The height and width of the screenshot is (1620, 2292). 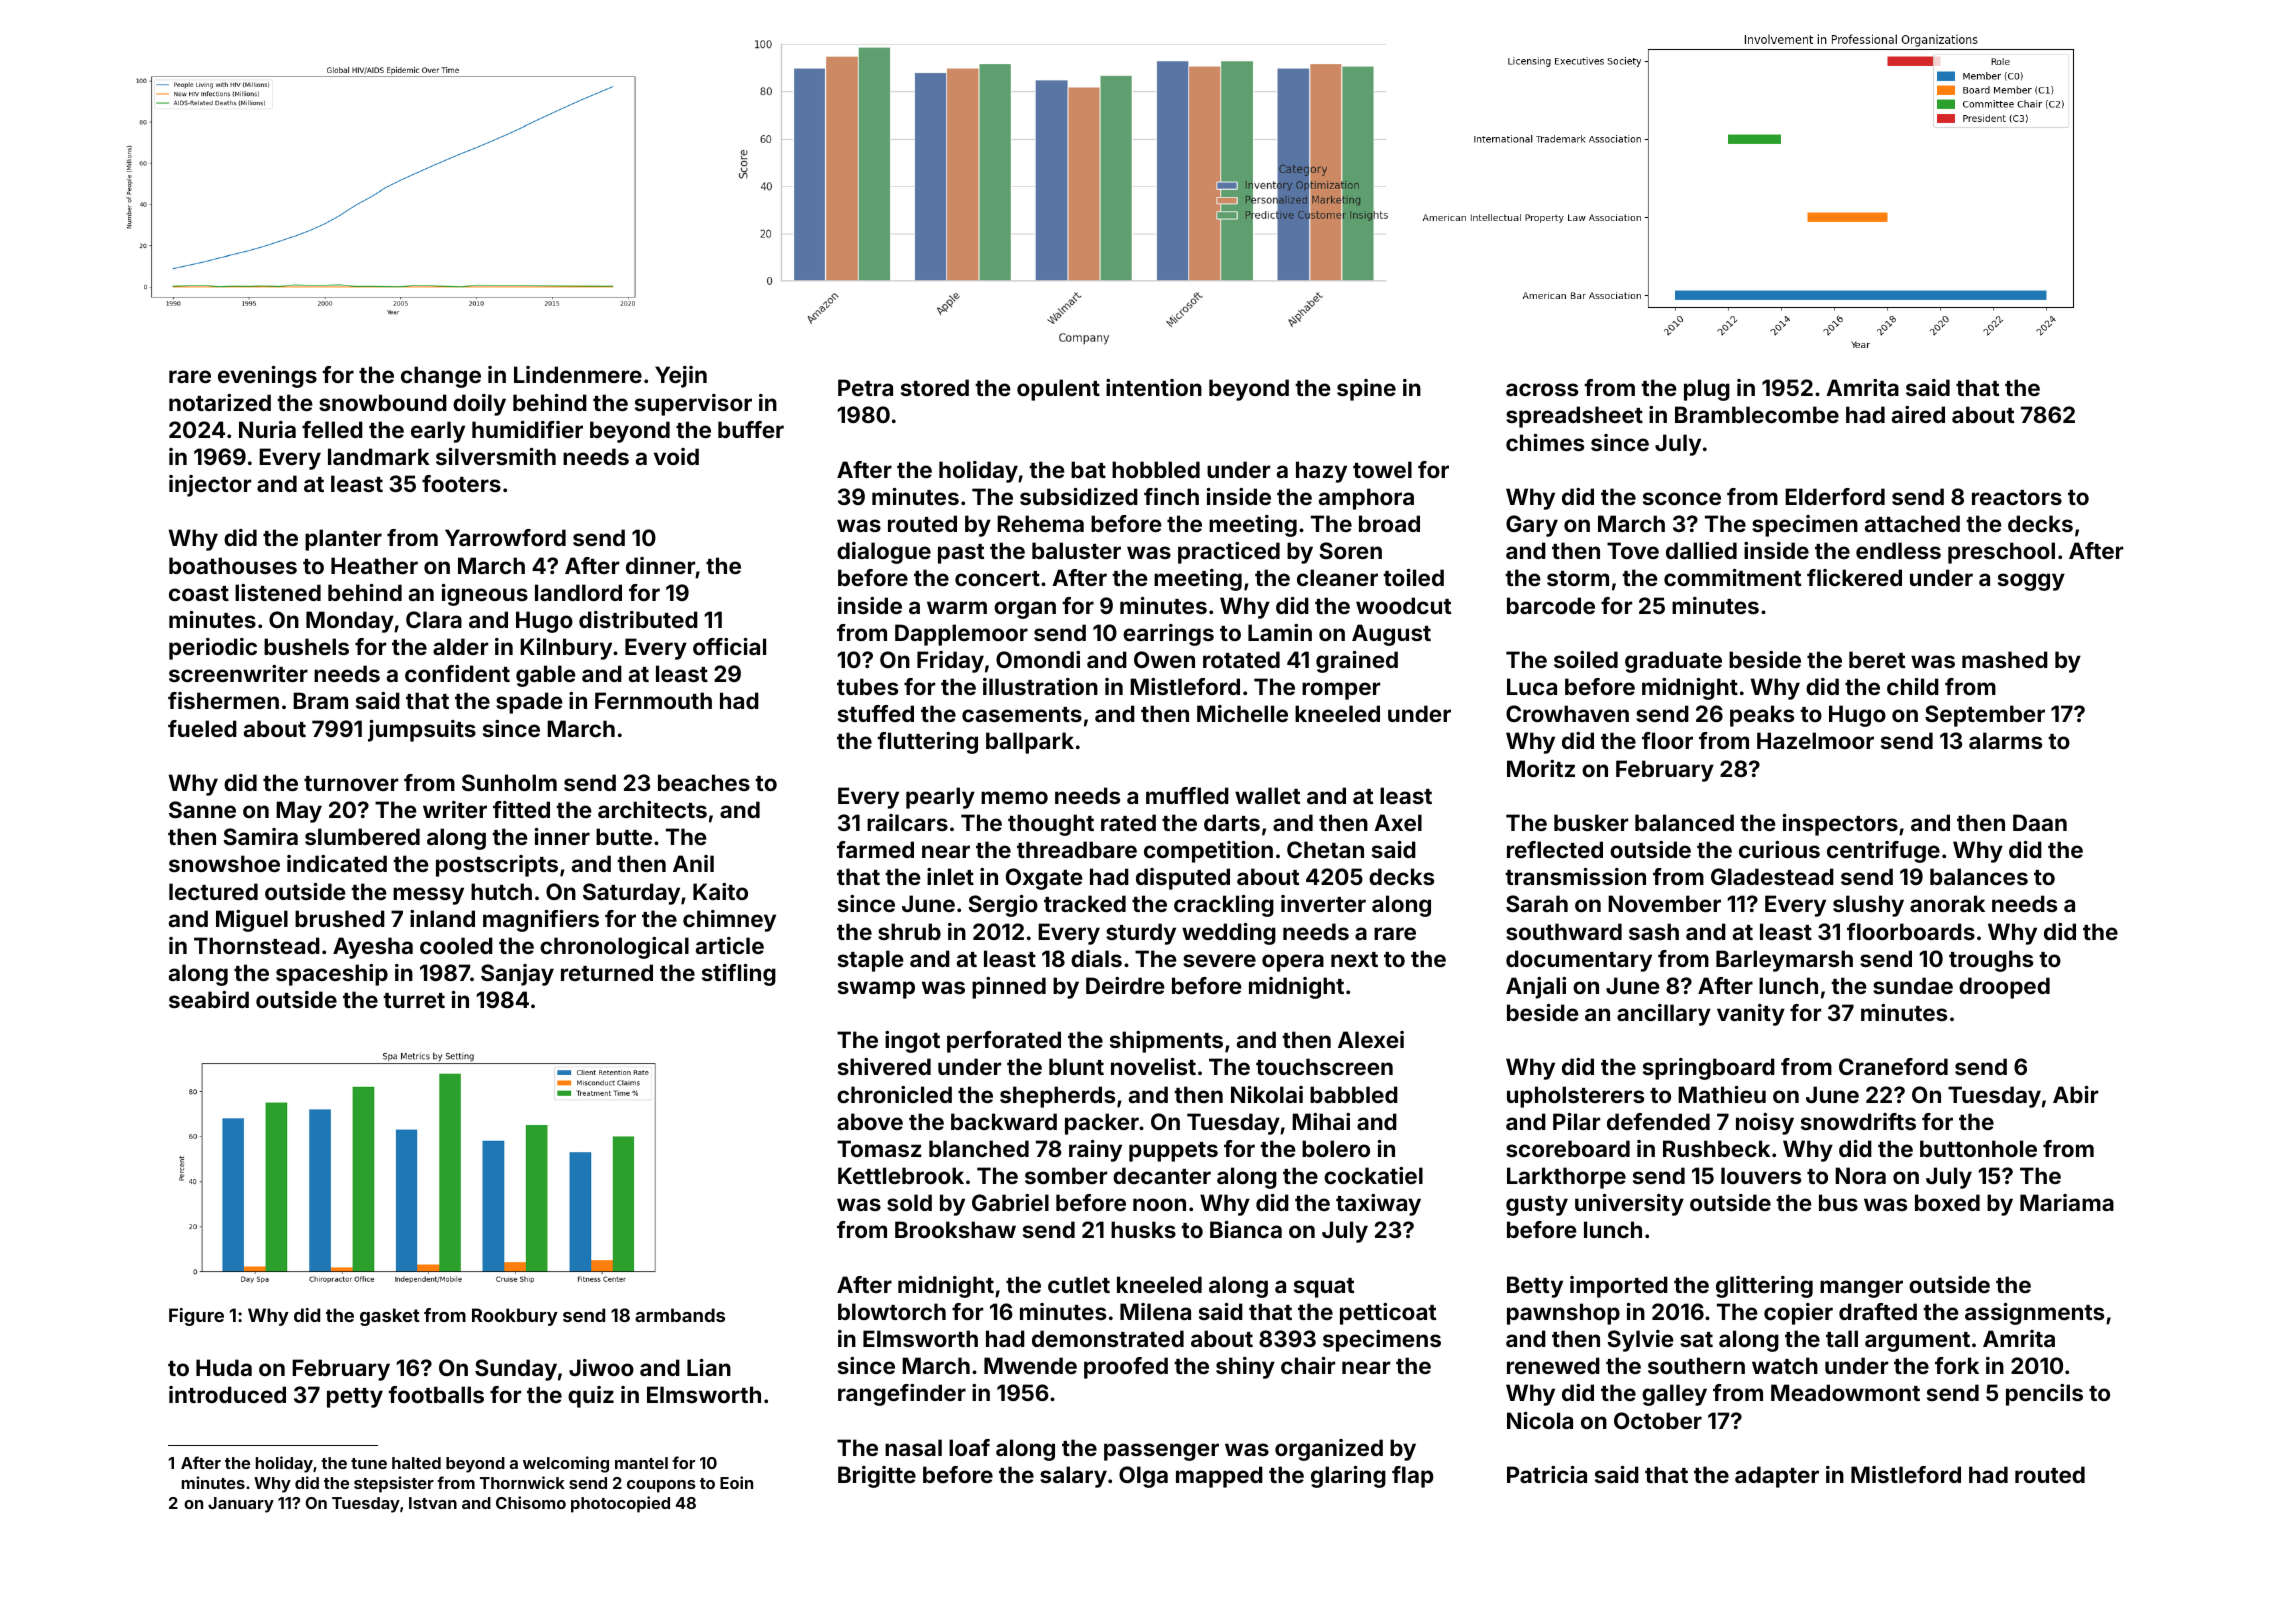 I want to click on balanced, so click(x=1684, y=822).
